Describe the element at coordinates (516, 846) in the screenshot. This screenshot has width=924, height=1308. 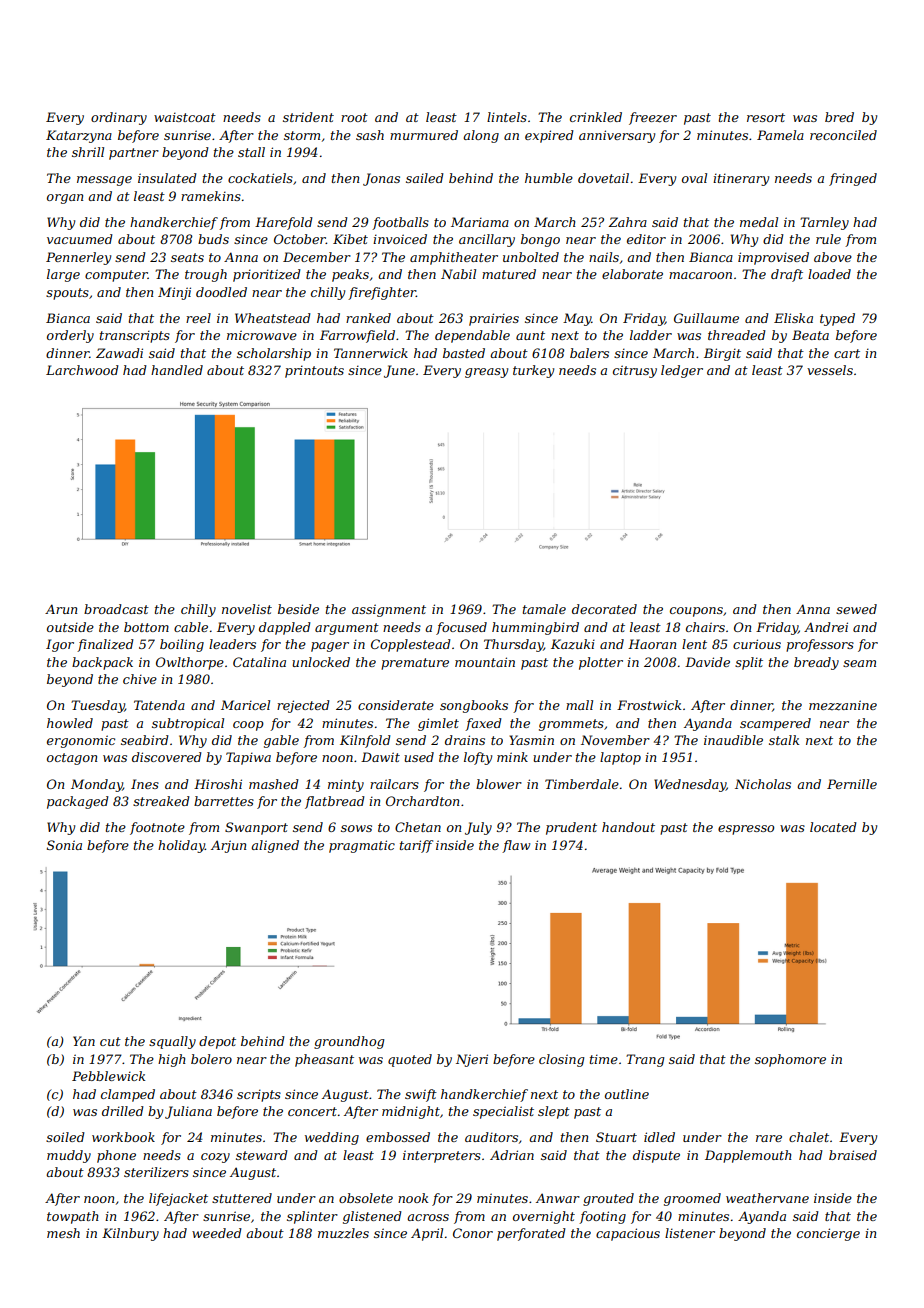
I see `flaw` at that location.
